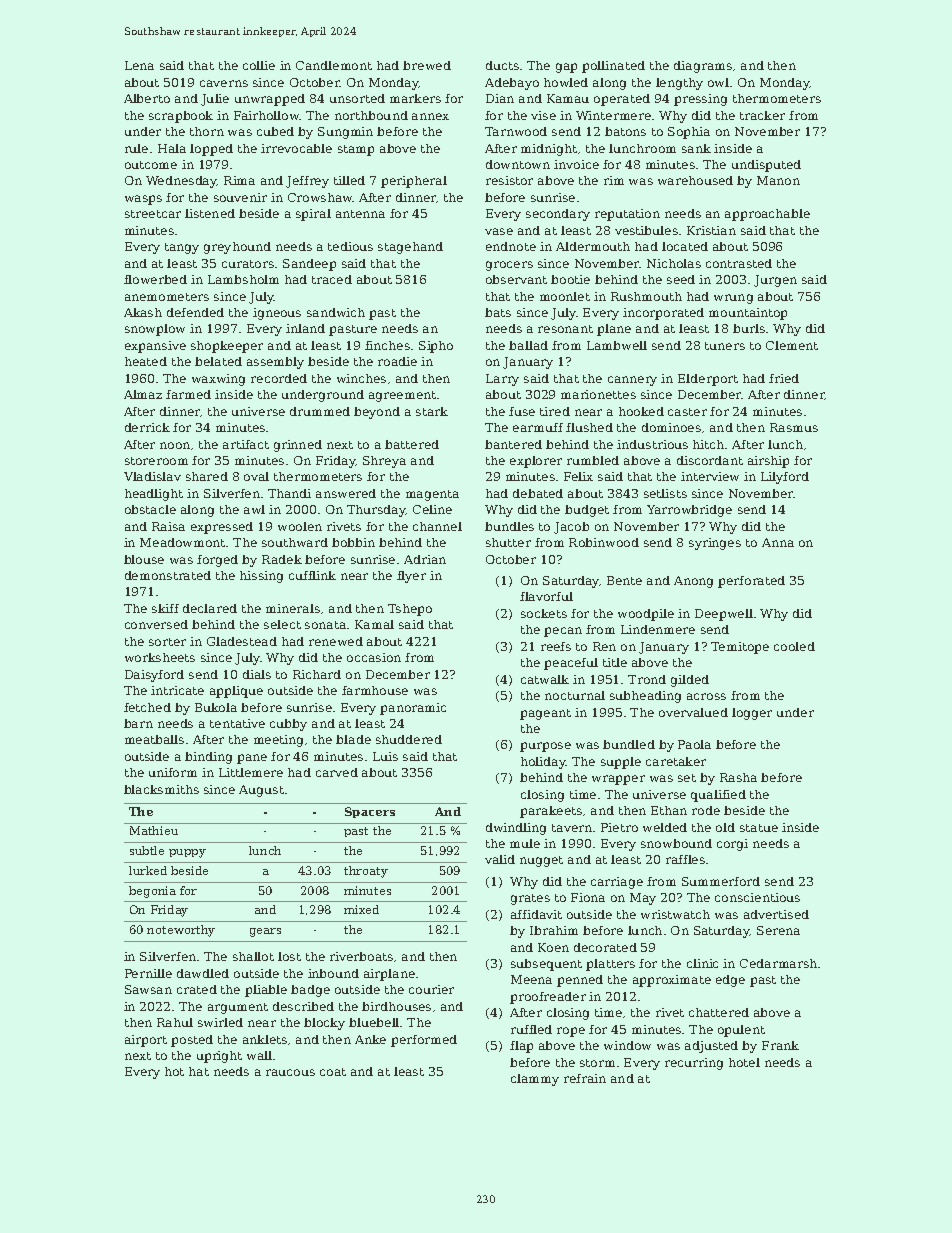 Image resolution: width=952 pixels, height=1233 pixels. What do you see at coordinates (762, 115) in the page?
I see `tracker` at bounding box center [762, 115].
